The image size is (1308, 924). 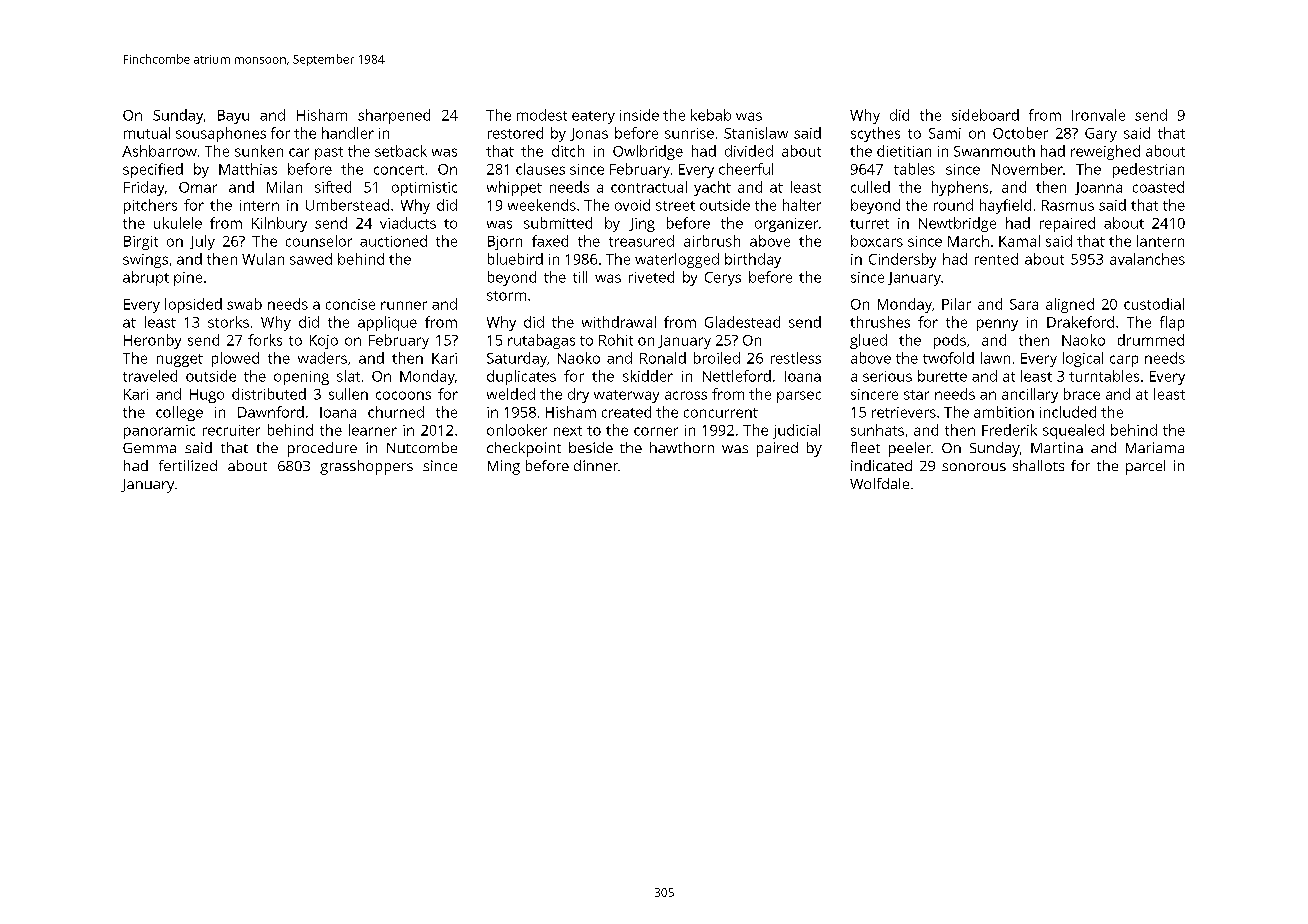 What do you see at coordinates (1082, 394) in the document?
I see `brace` at bounding box center [1082, 394].
